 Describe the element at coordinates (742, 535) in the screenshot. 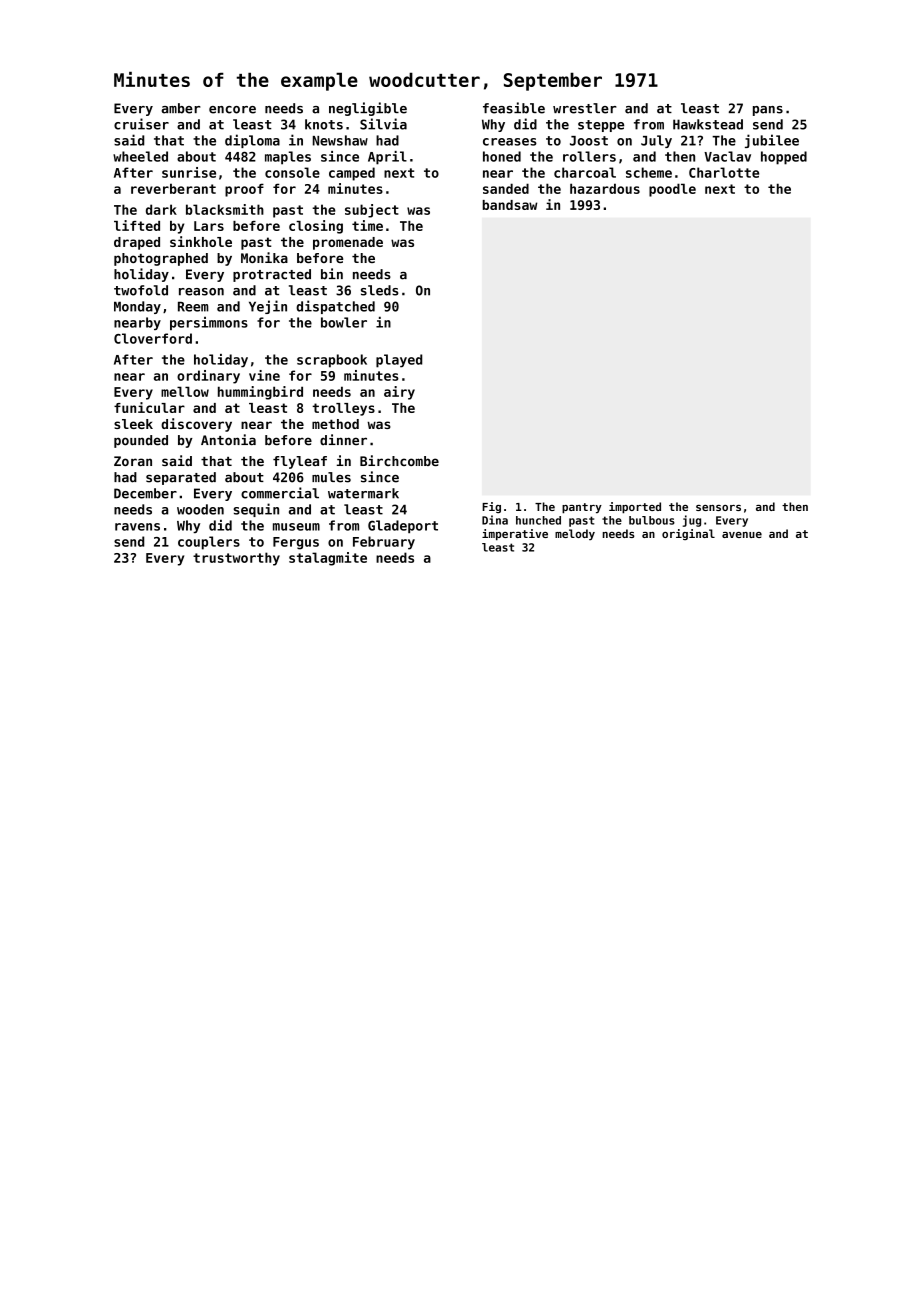

I see `avenue` at that location.
